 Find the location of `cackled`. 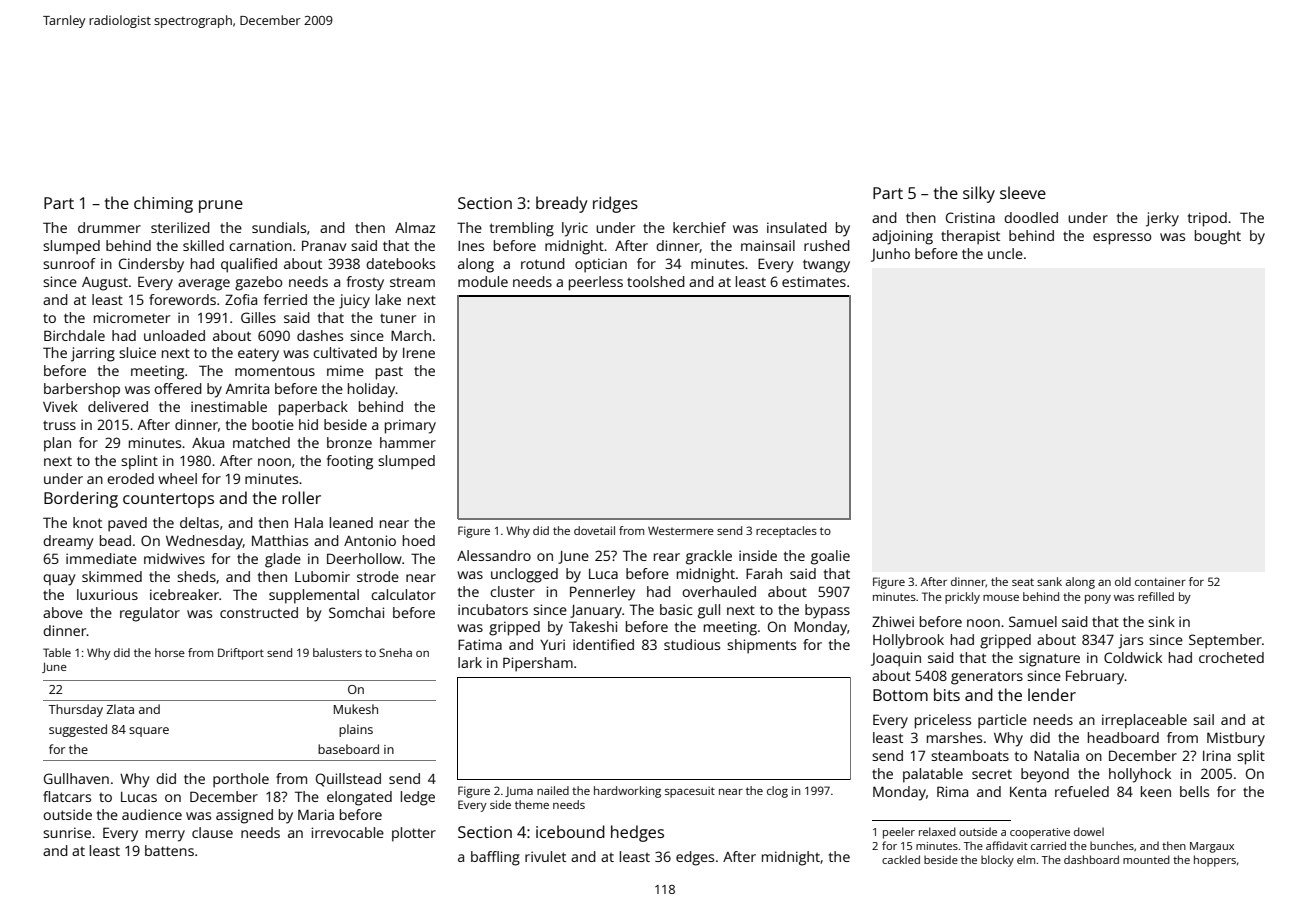

cackled is located at coordinates (901, 859).
